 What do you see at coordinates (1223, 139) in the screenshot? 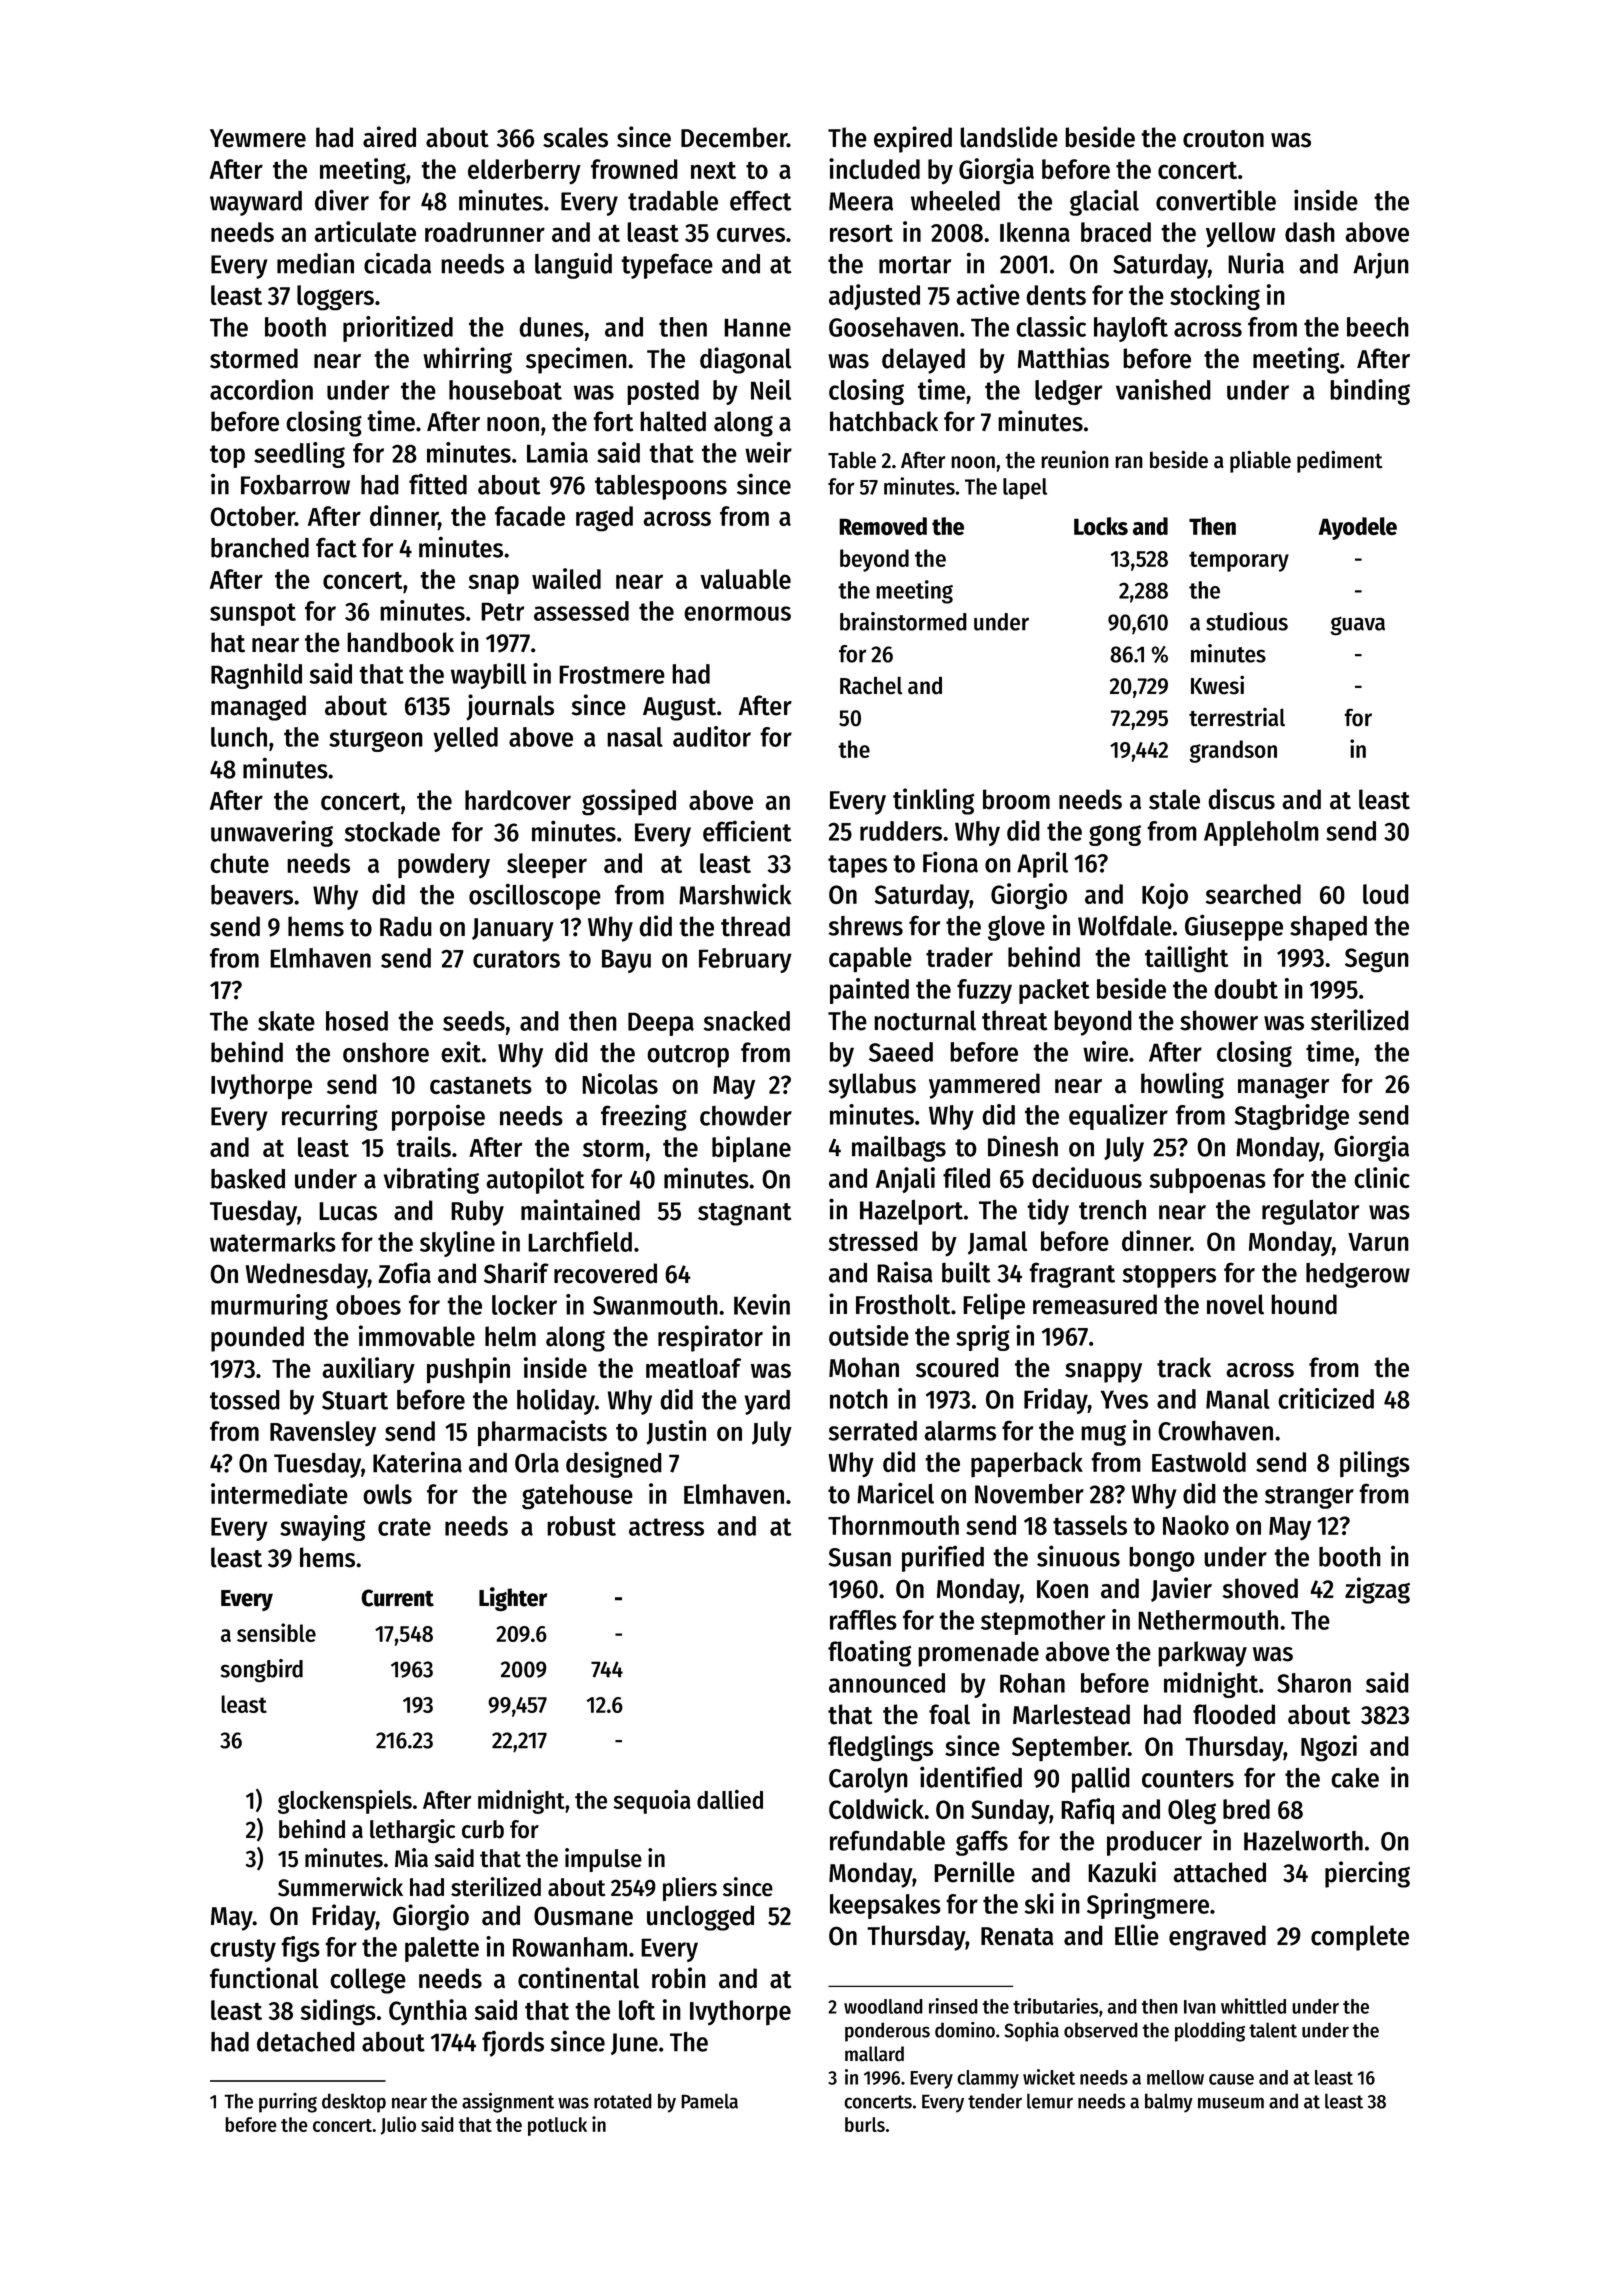
I see `crouton` at bounding box center [1223, 139].
